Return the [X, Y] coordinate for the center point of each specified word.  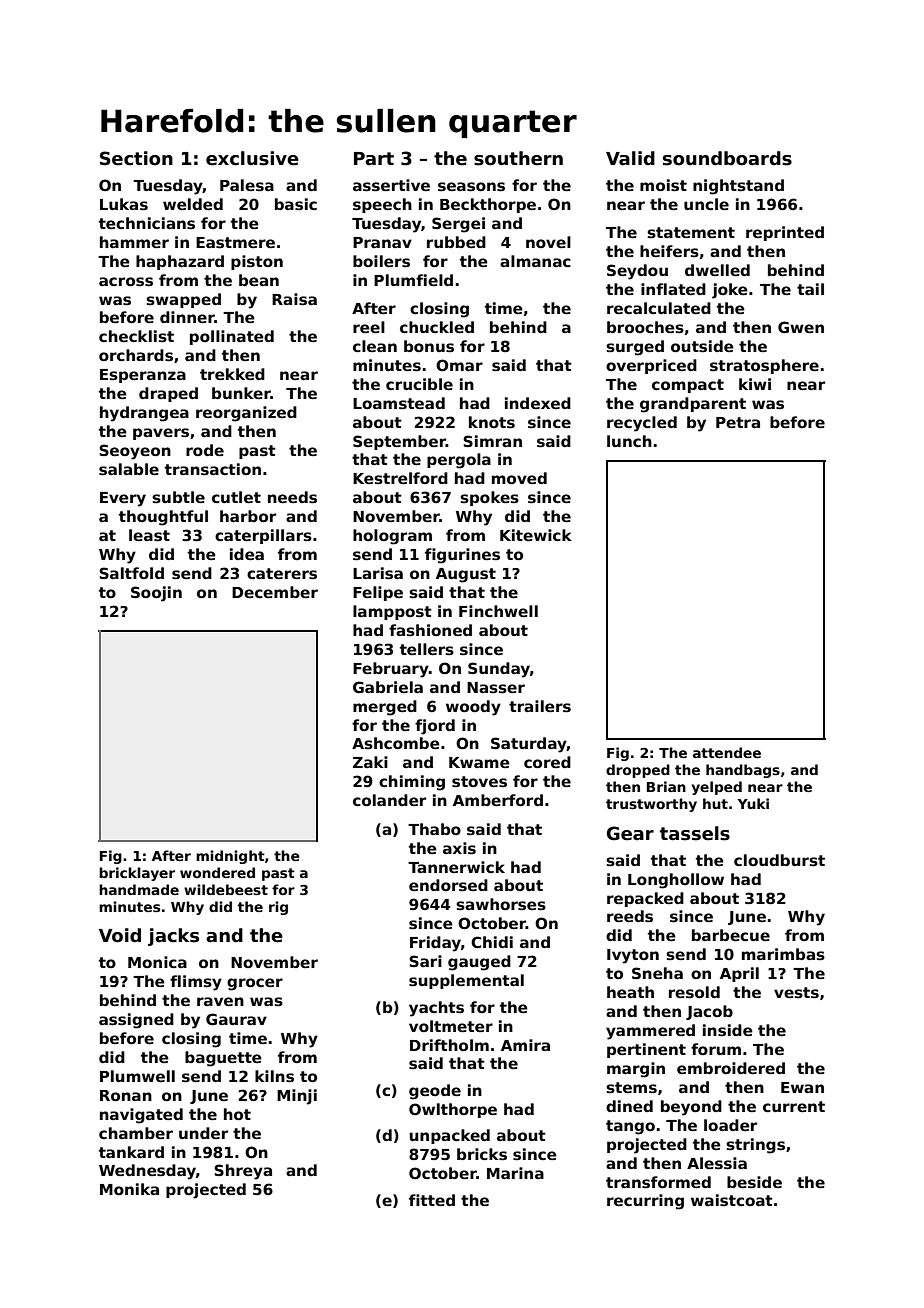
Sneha [657, 973]
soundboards [727, 158]
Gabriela [388, 687]
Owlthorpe [453, 1110]
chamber [136, 1133]
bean [259, 280]
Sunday [499, 670]
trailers [540, 706]
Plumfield [413, 280]
